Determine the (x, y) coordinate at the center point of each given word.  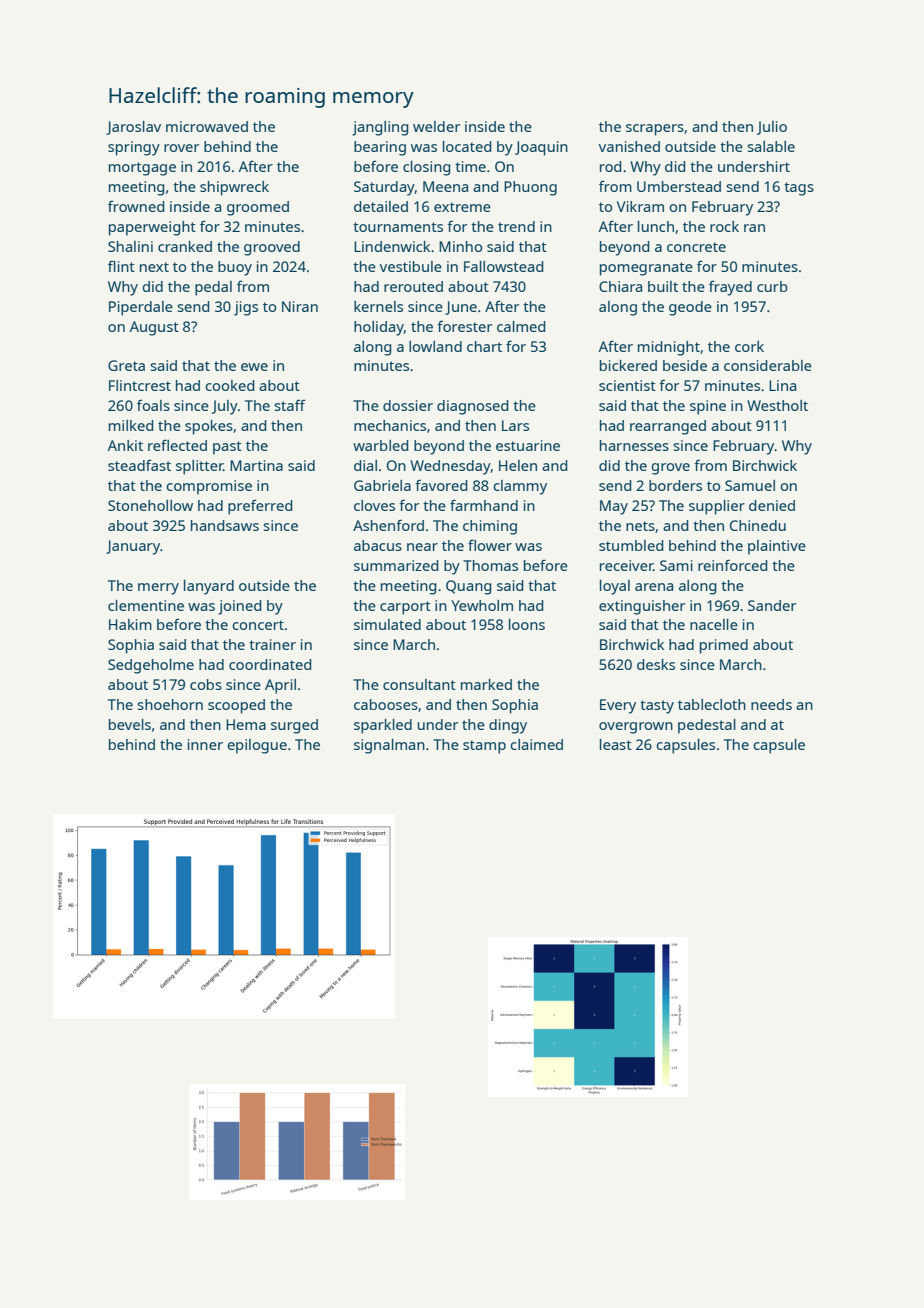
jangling (380, 128)
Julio (772, 128)
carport (405, 608)
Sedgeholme (151, 666)
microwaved (207, 126)
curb (772, 286)
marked (486, 684)
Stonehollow (150, 505)
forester (464, 326)
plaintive (777, 547)
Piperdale (141, 308)
